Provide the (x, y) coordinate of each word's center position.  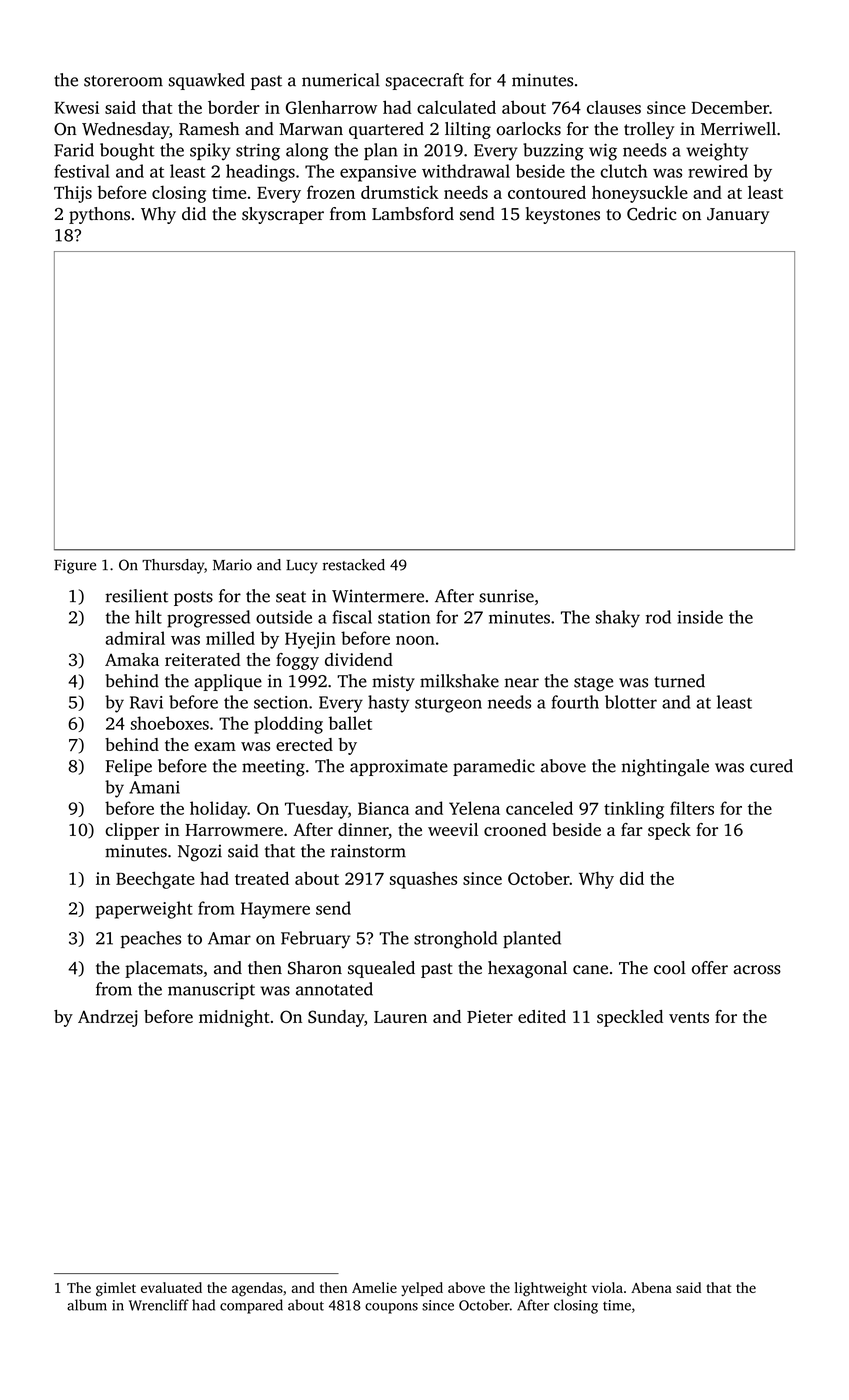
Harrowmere (234, 830)
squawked (207, 81)
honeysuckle (640, 194)
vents (689, 1017)
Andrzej (108, 1018)
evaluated (171, 1287)
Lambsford (413, 214)
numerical (341, 80)
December (730, 107)
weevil (453, 829)
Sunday (336, 1018)
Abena (651, 1287)
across (757, 970)
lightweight (551, 1289)
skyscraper (283, 215)
